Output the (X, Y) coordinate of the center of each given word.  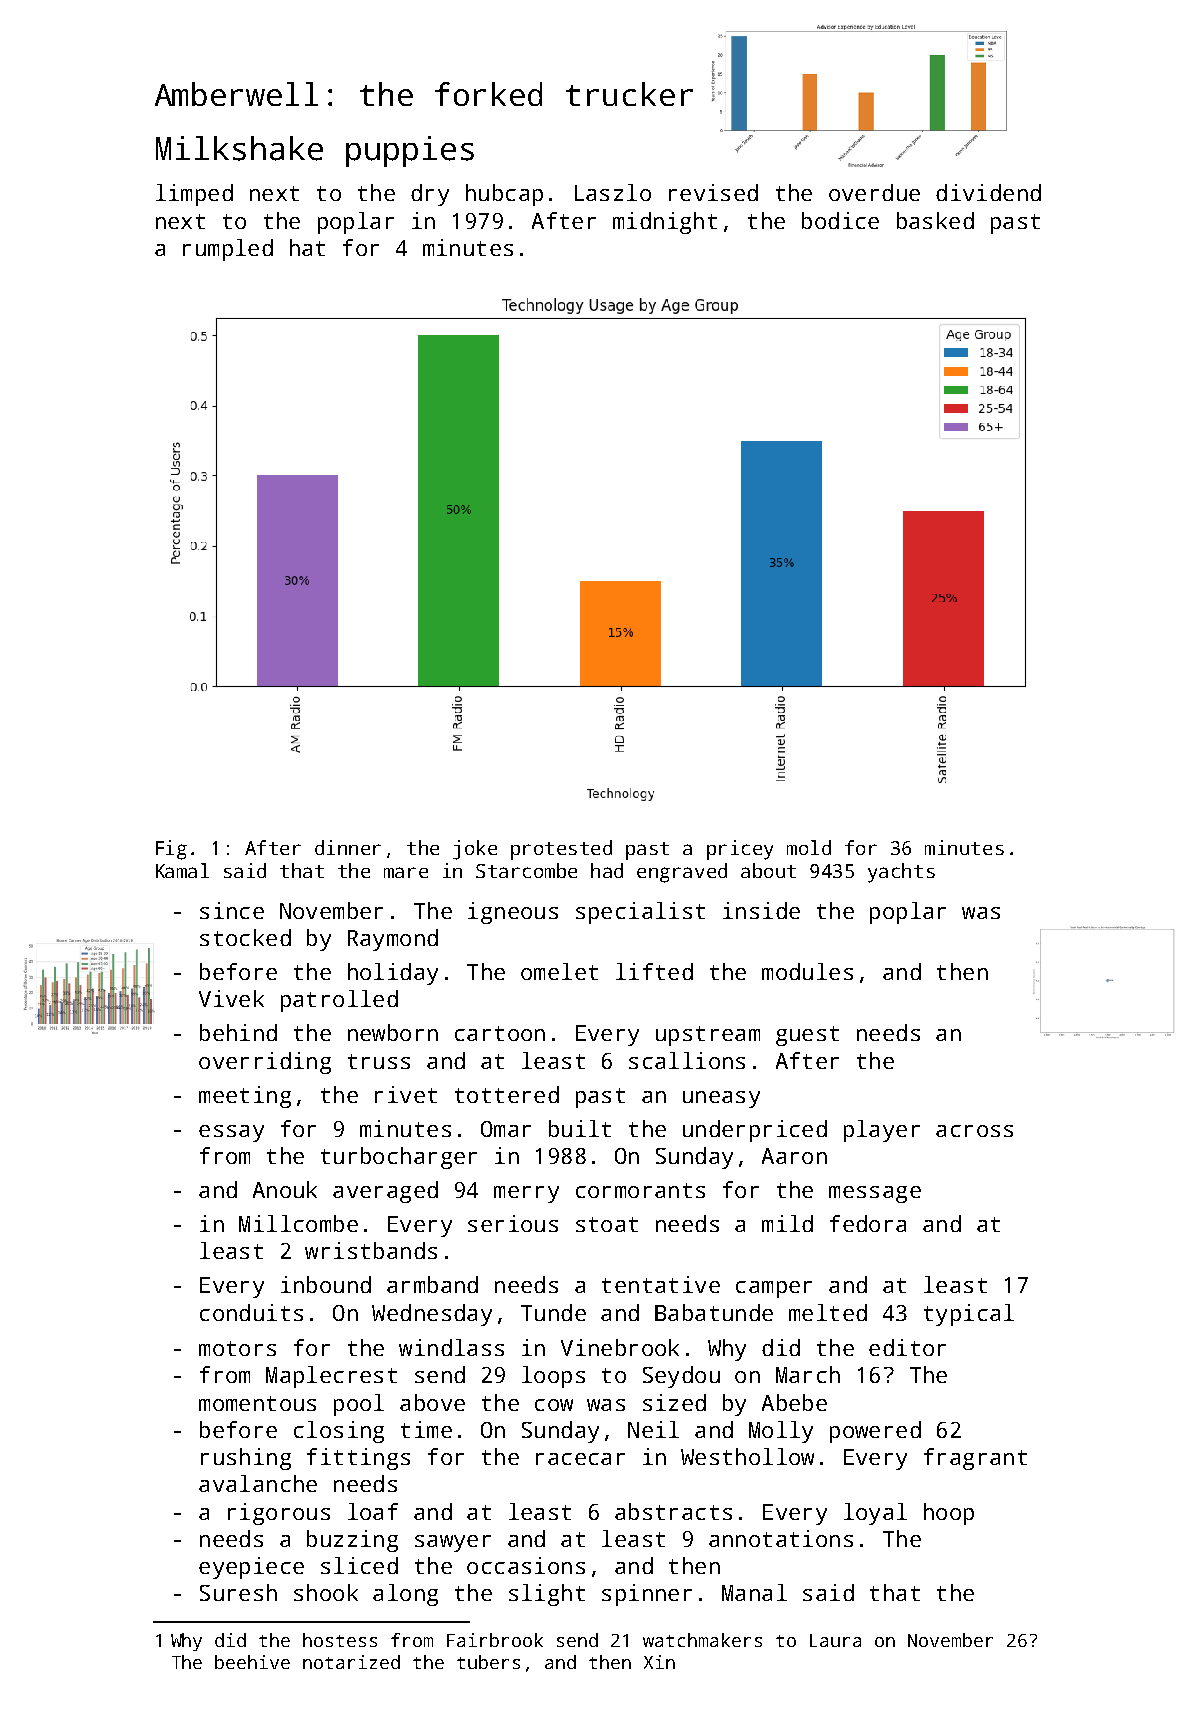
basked (935, 220)
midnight (665, 223)
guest (807, 1036)
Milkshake (239, 148)
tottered (507, 1094)
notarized (351, 1662)
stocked (245, 937)
